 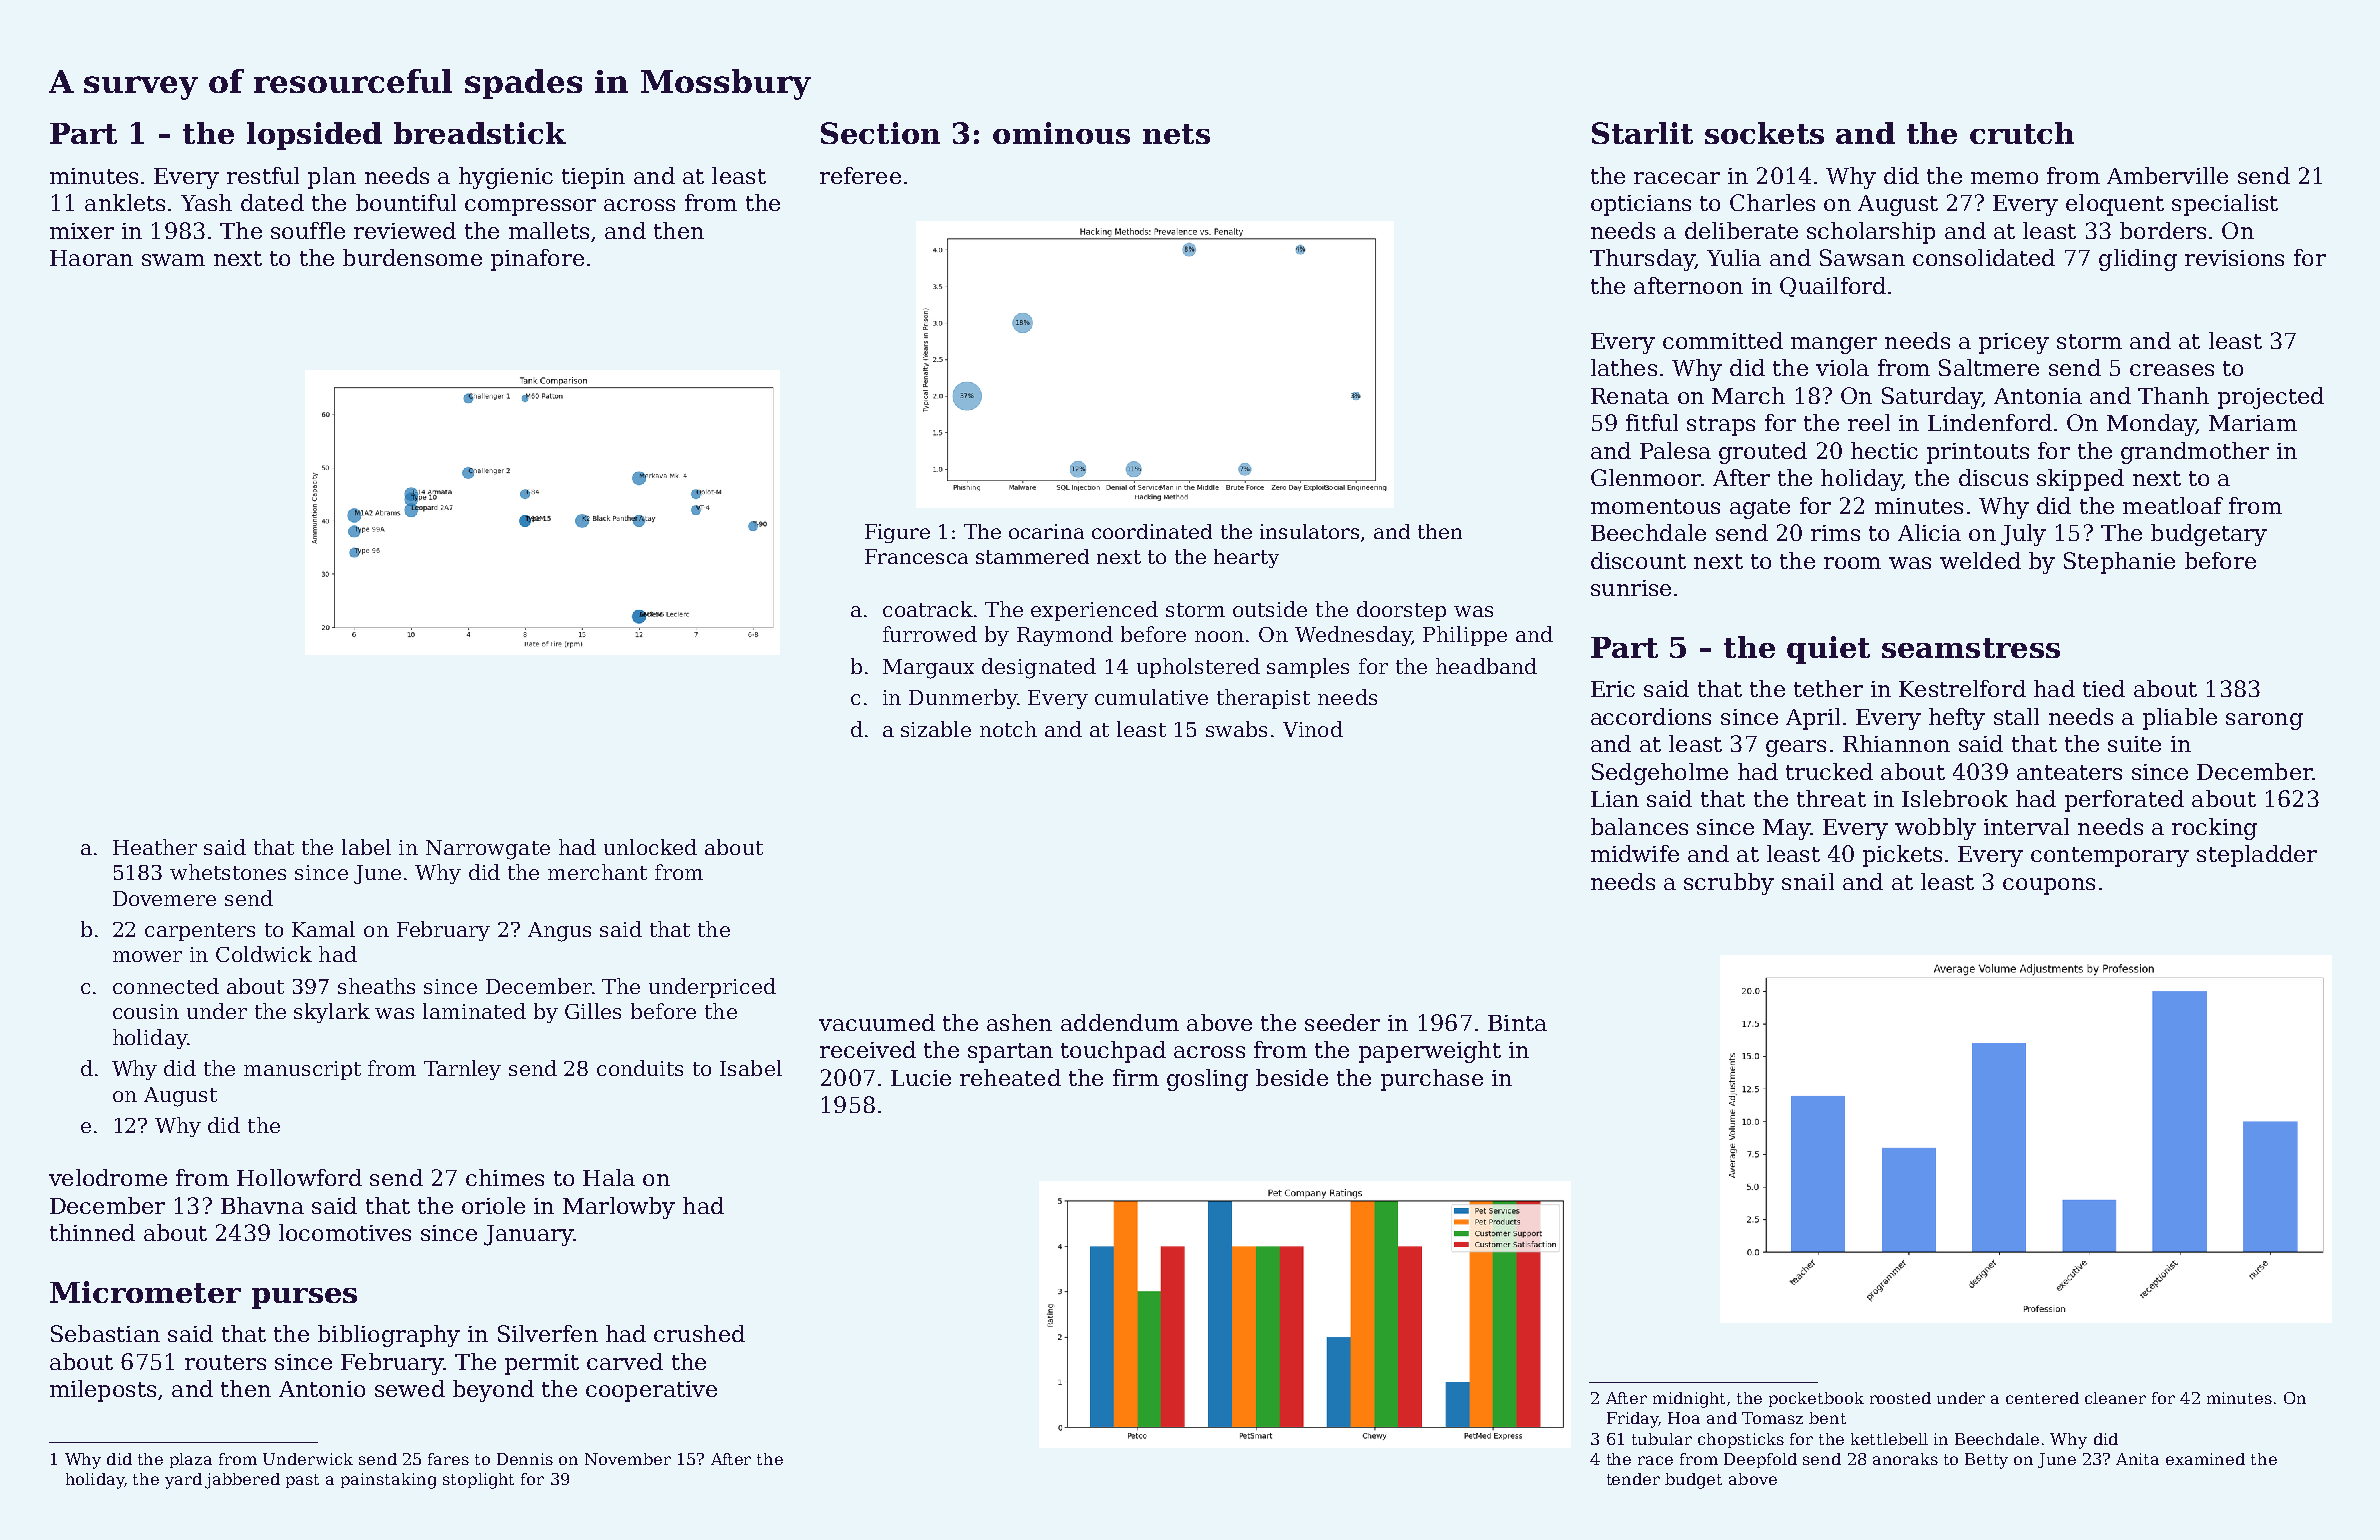 I want to click on anklets, so click(x=125, y=202).
